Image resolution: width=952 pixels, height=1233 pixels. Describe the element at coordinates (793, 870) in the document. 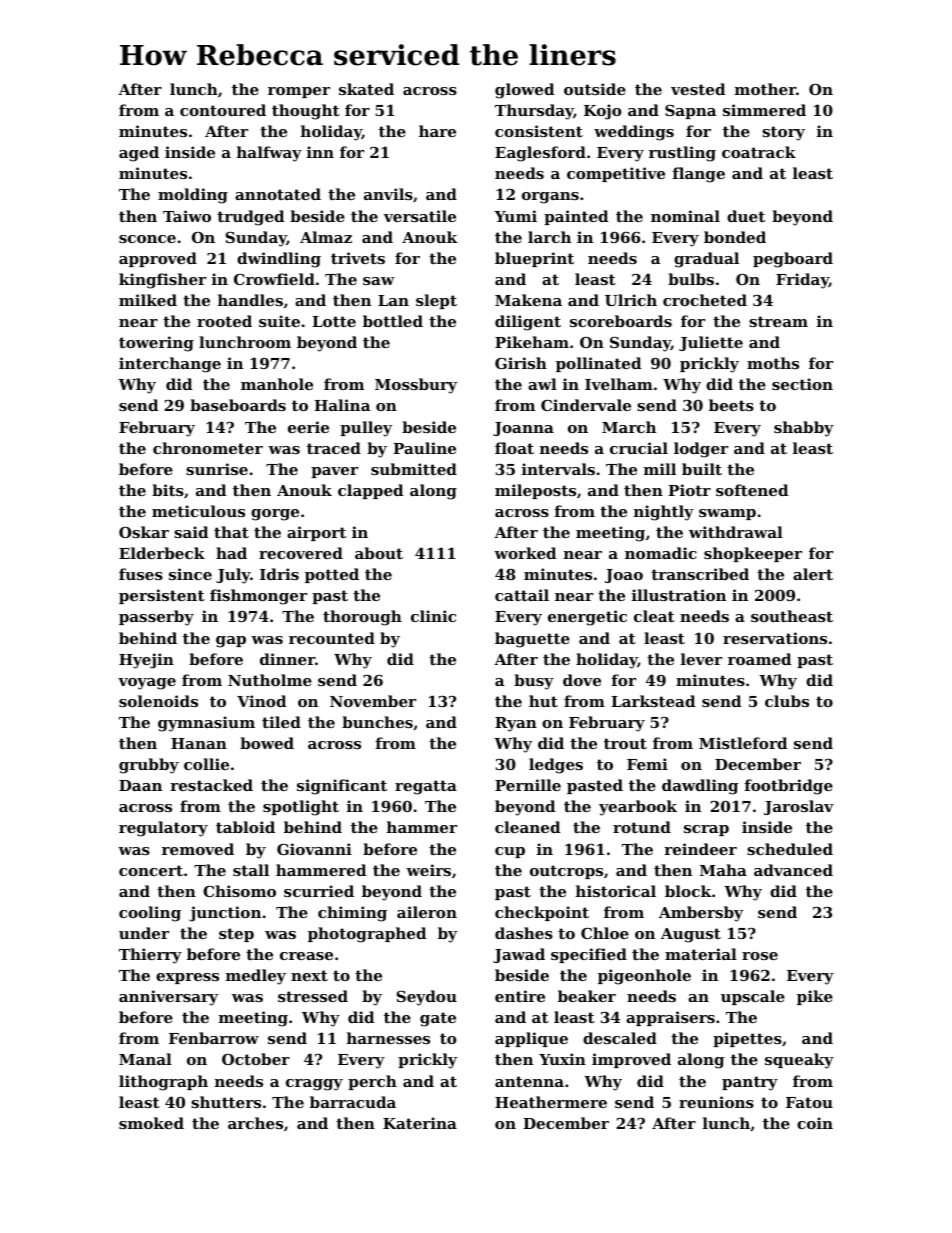

I see `advanced` at that location.
